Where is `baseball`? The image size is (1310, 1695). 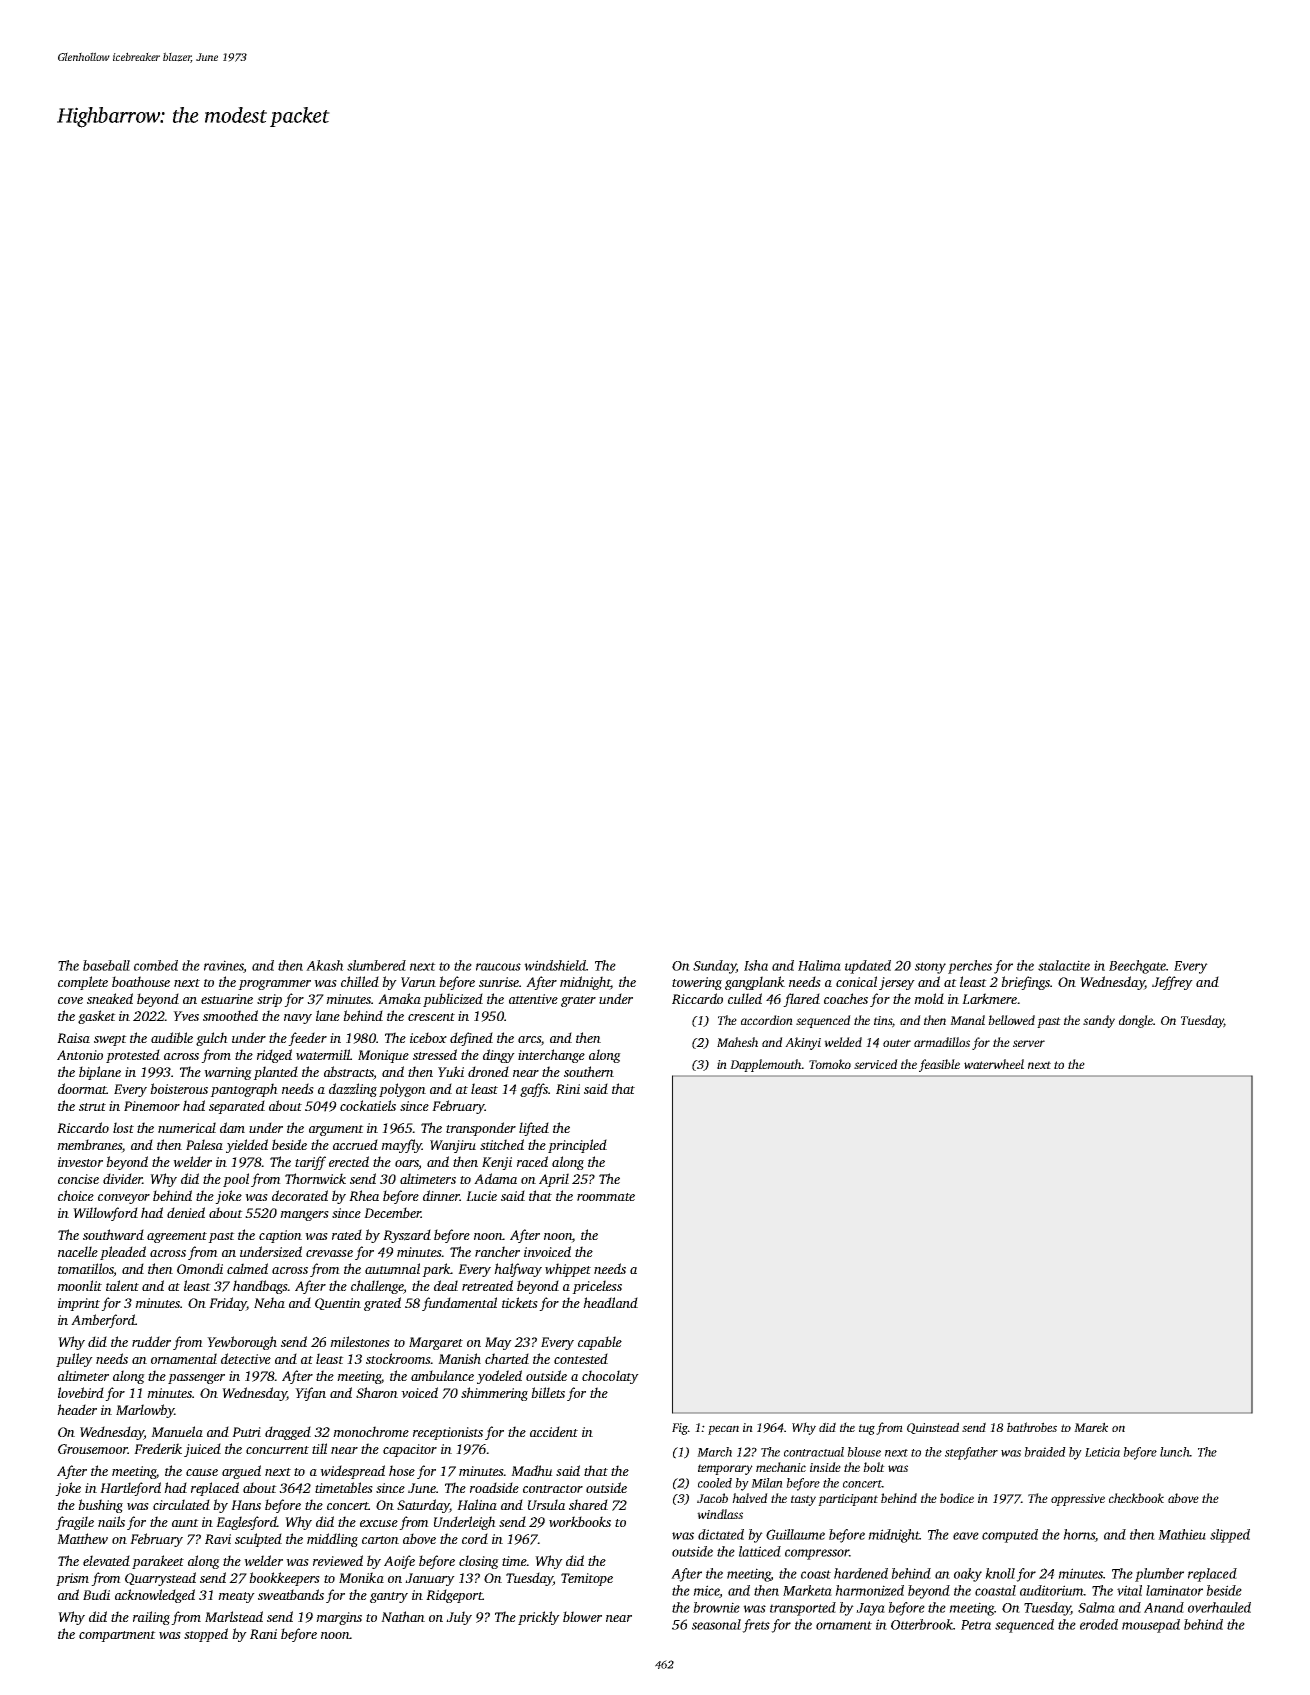 baseball is located at coordinates (106, 965).
